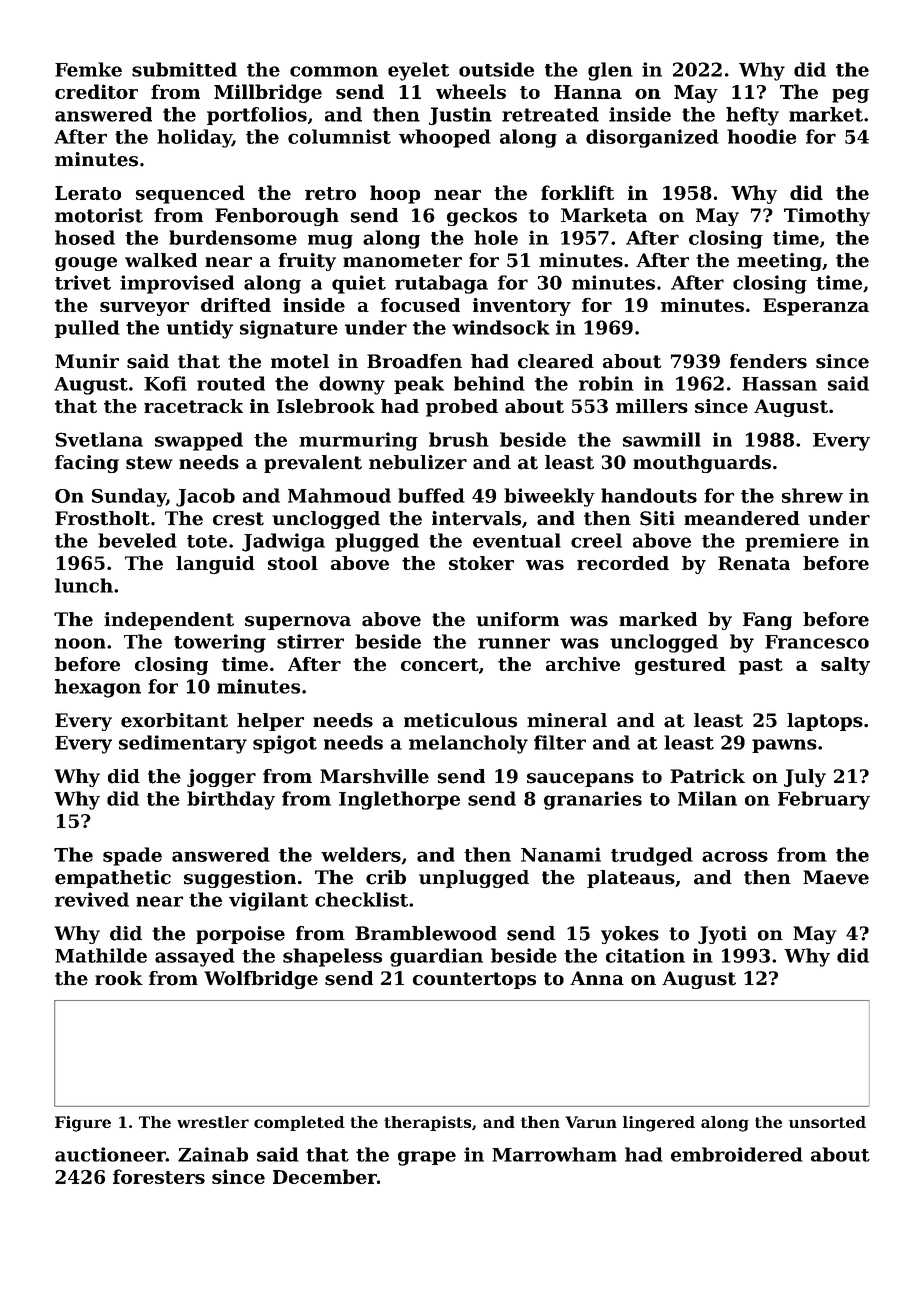  I want to click on Lerato, so click(88, 193).
